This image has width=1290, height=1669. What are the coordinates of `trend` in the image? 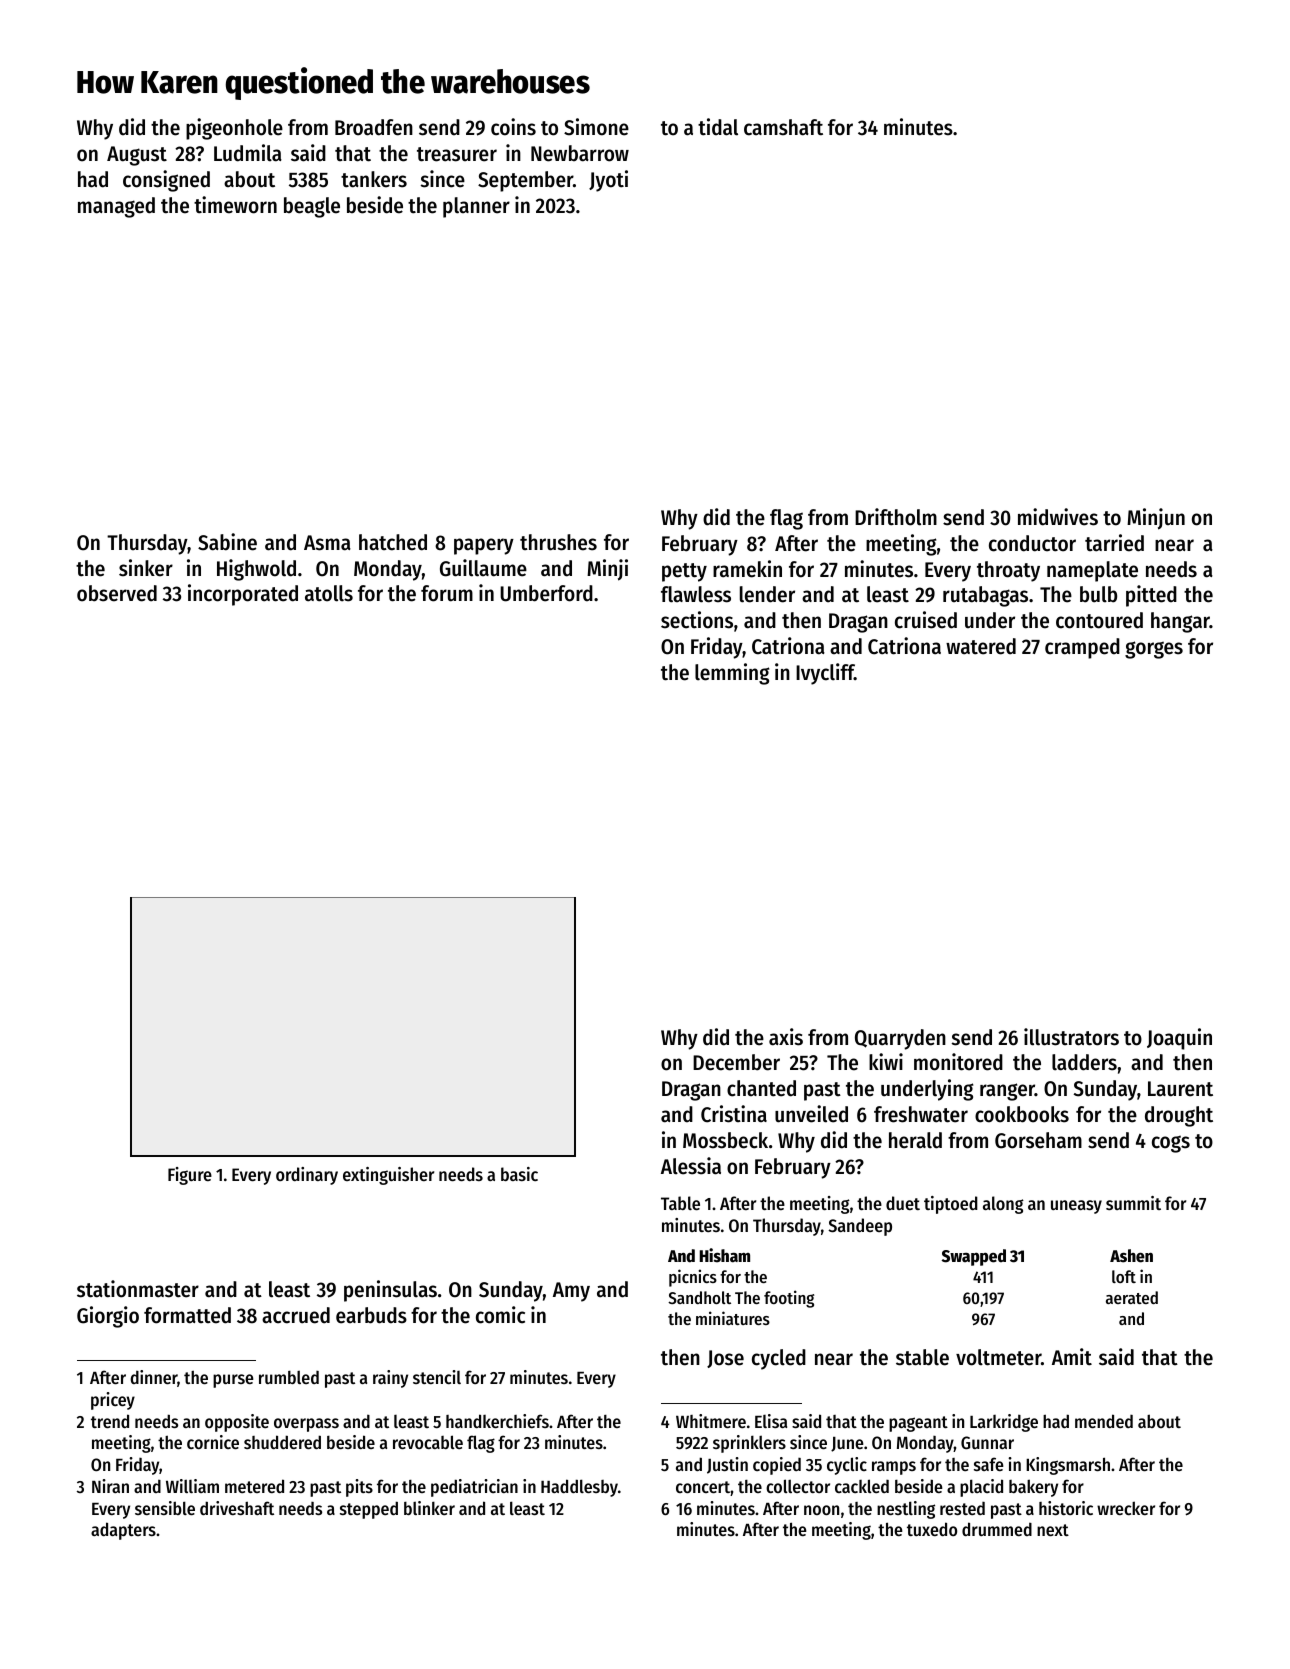 It's located at (110, 1421).
